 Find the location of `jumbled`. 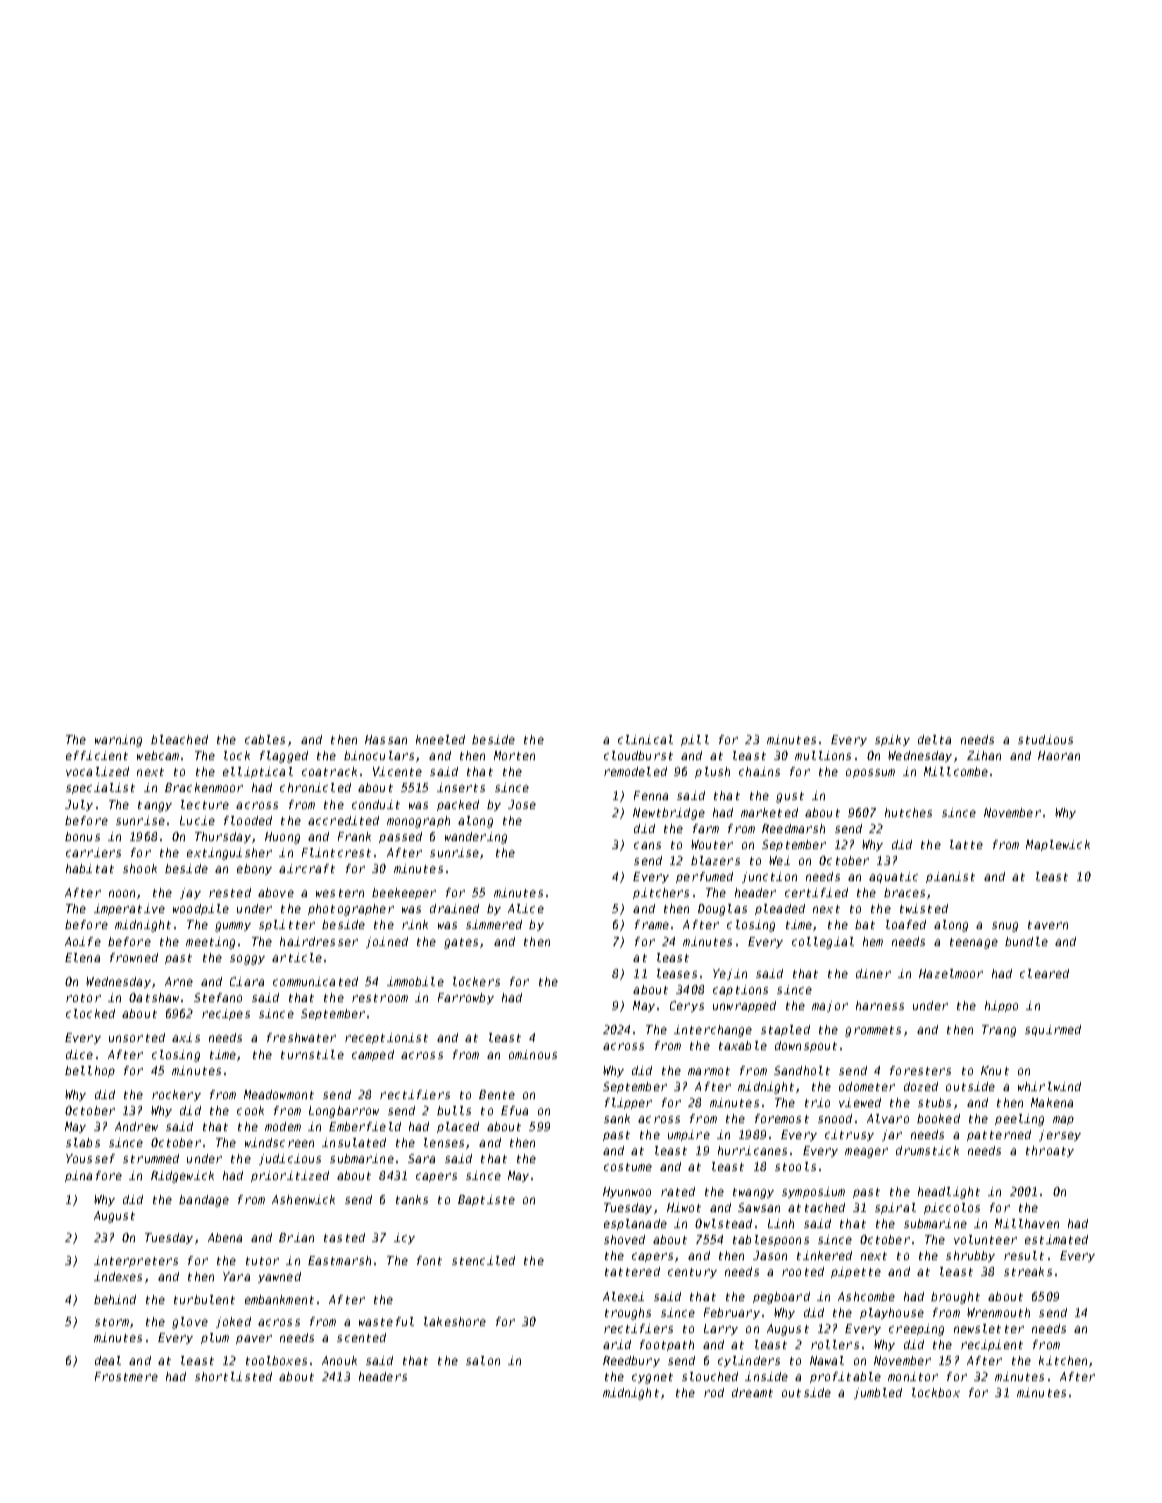

jumbled is located at coordinates (878, 1393).
